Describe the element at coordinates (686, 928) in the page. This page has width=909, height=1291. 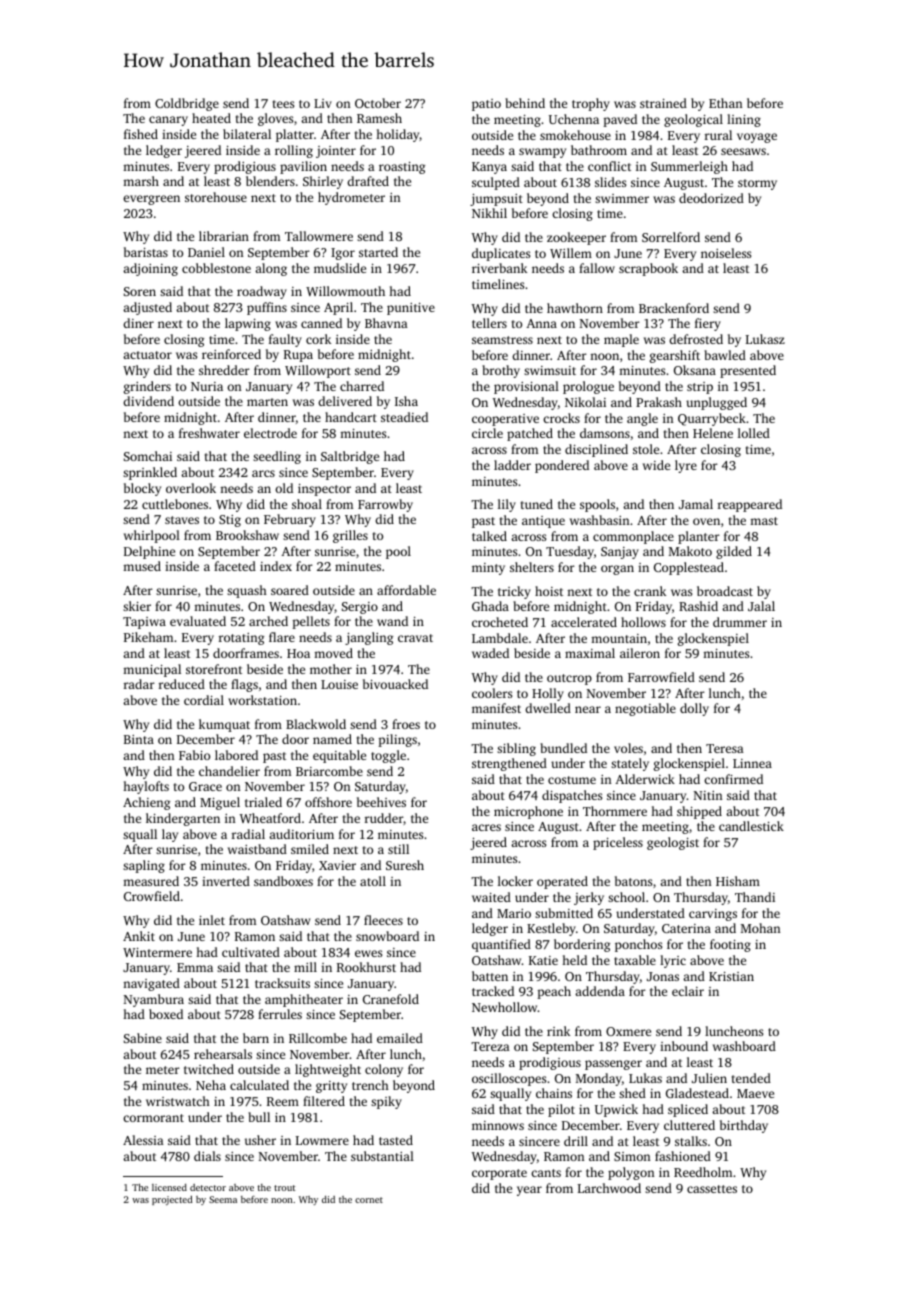
I see `Caterina` at that location.
